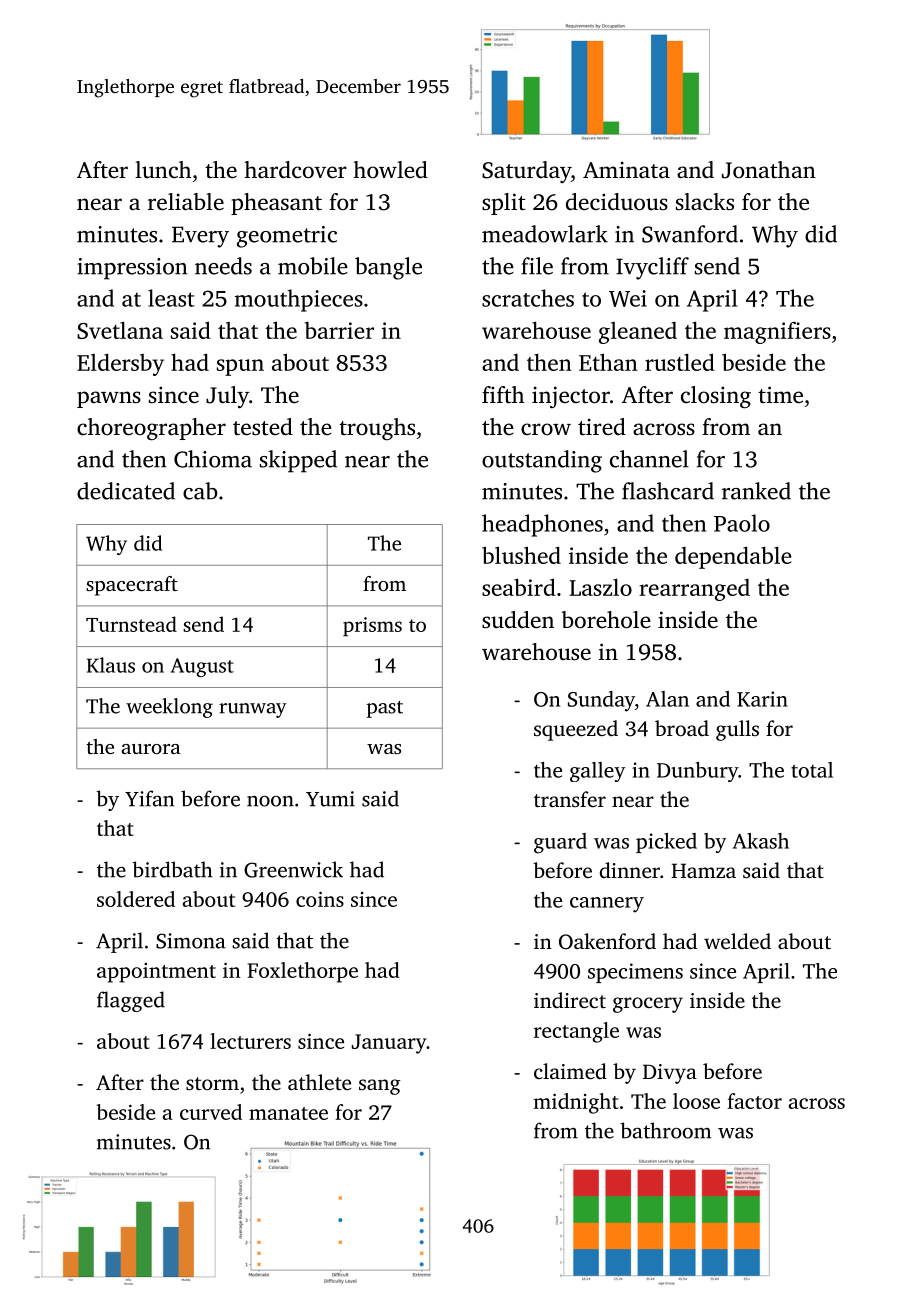 This image has width=924, height=1311. I want to click on troughs, so click(377, 429).
